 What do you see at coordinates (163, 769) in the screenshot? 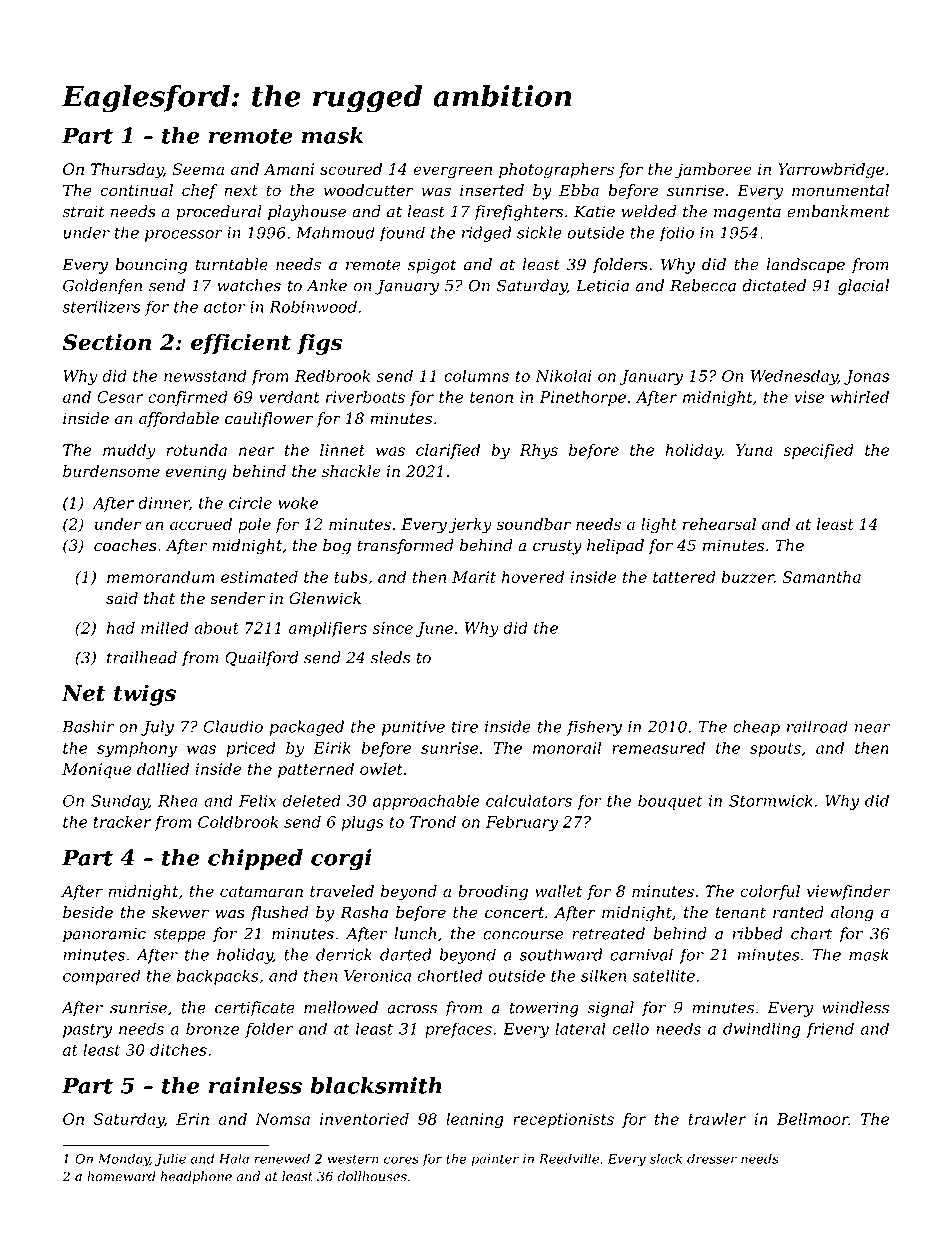
I see `dallied` at bounding box center [163, 769].
